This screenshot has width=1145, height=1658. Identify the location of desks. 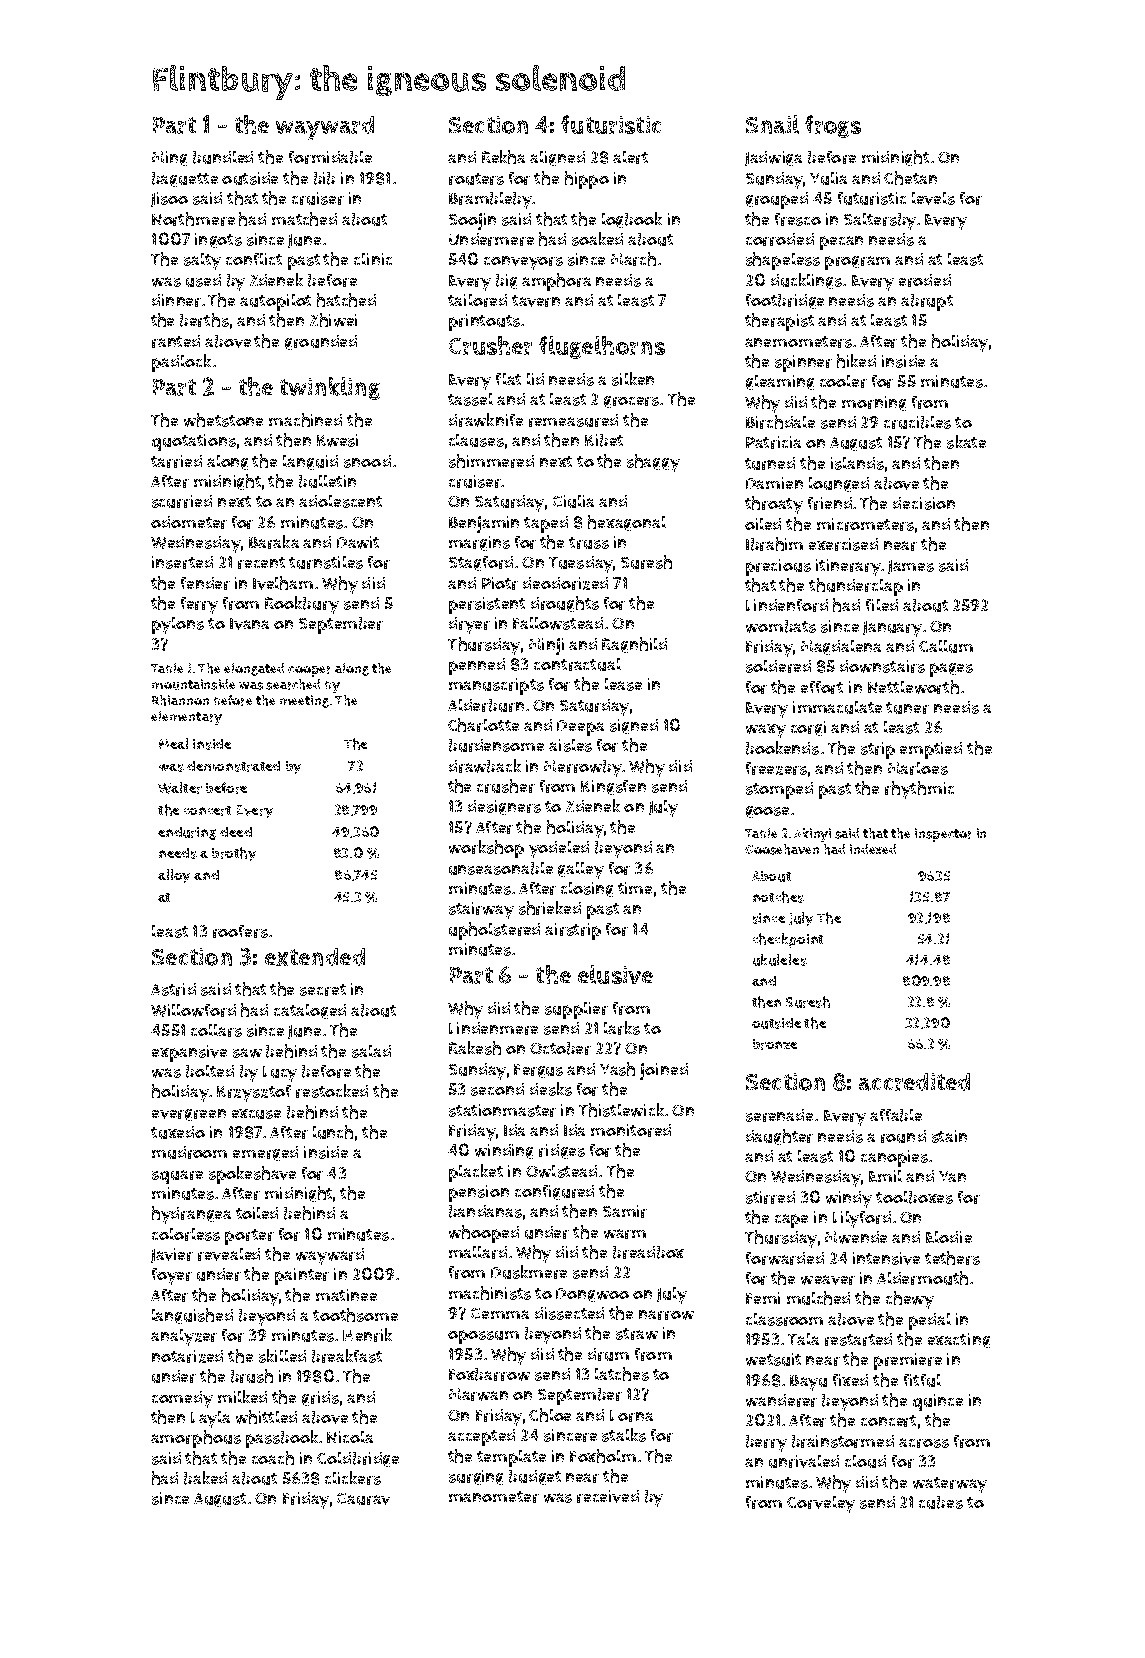
(551, 1089).
